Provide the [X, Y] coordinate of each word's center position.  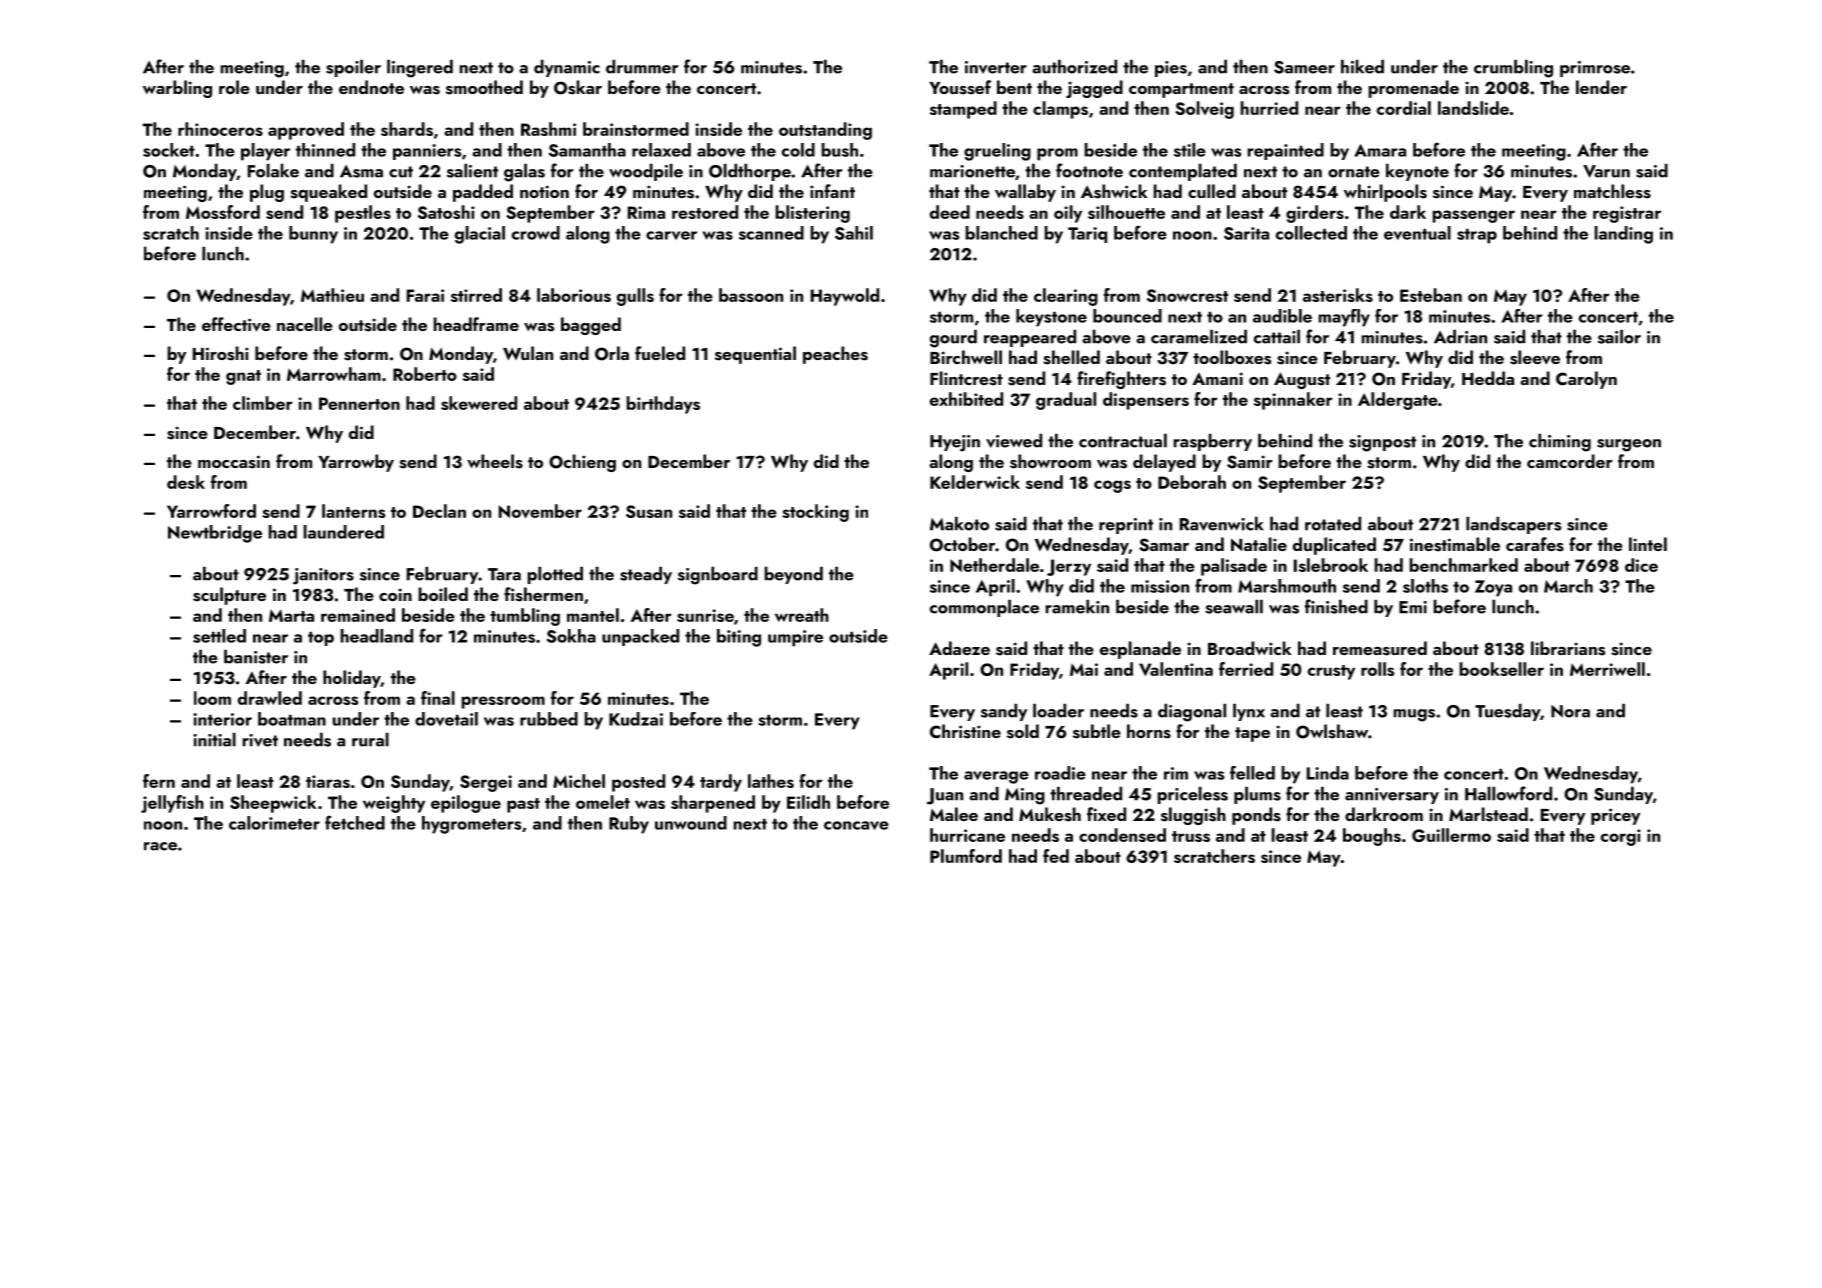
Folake [273, 170]
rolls [1377, 669]
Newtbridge [215, 534]
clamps [1060, 110]
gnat [243, 377]
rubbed [549, 719]
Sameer [1304, 67]
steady [646, 575]
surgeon [1629, 445]
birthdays [663, 405]
